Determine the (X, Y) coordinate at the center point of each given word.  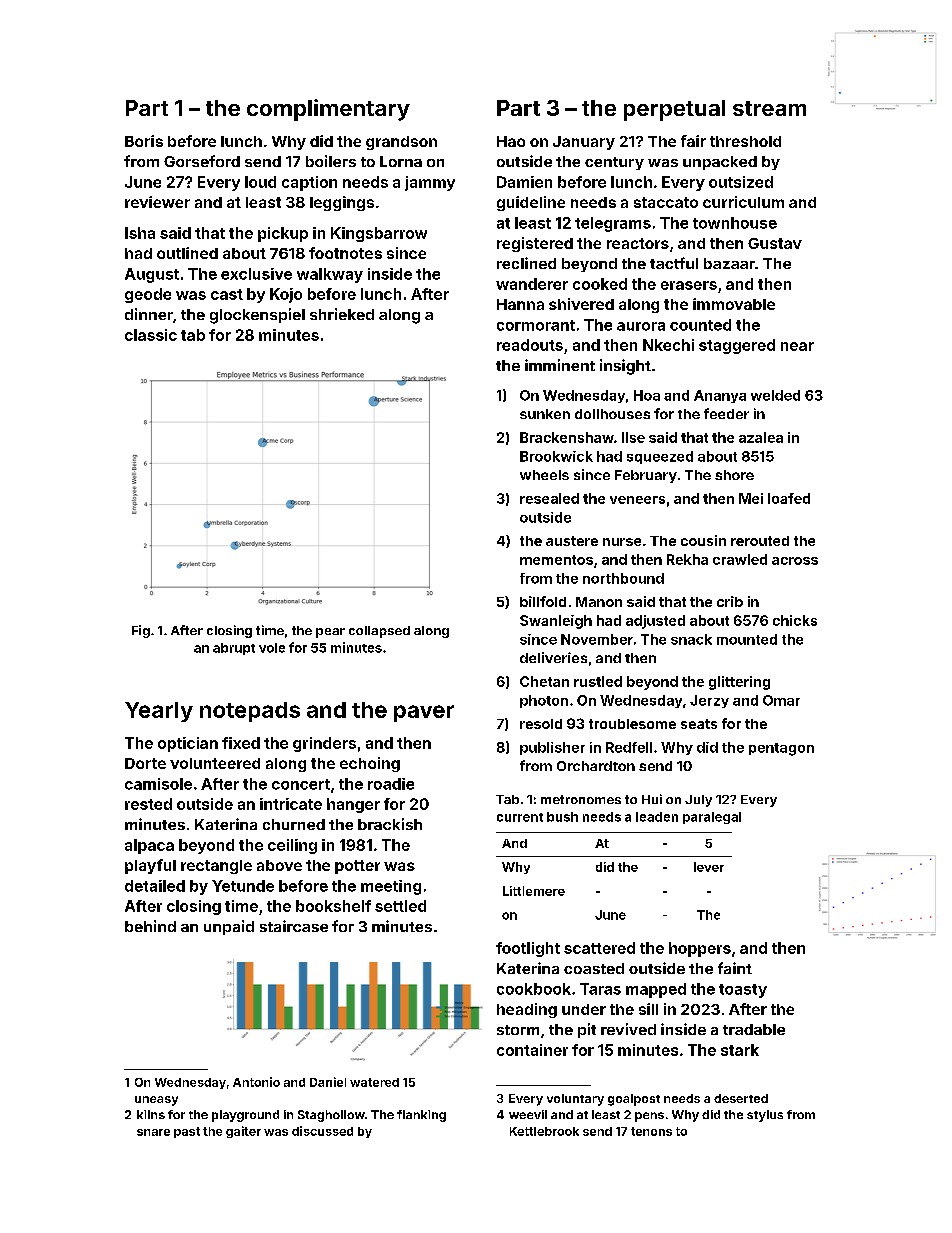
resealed (549, 498)
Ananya (720, 396)
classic (151, 335)
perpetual (674, 110)
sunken (545, 414)
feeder (726, 413)
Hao (511, 141)
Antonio (256, 1082)
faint (735, 968)
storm (518, 1030)
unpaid (229, 927)
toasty (743, 991)
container (532, 1050)
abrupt (234, 649)
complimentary (328, 110)
